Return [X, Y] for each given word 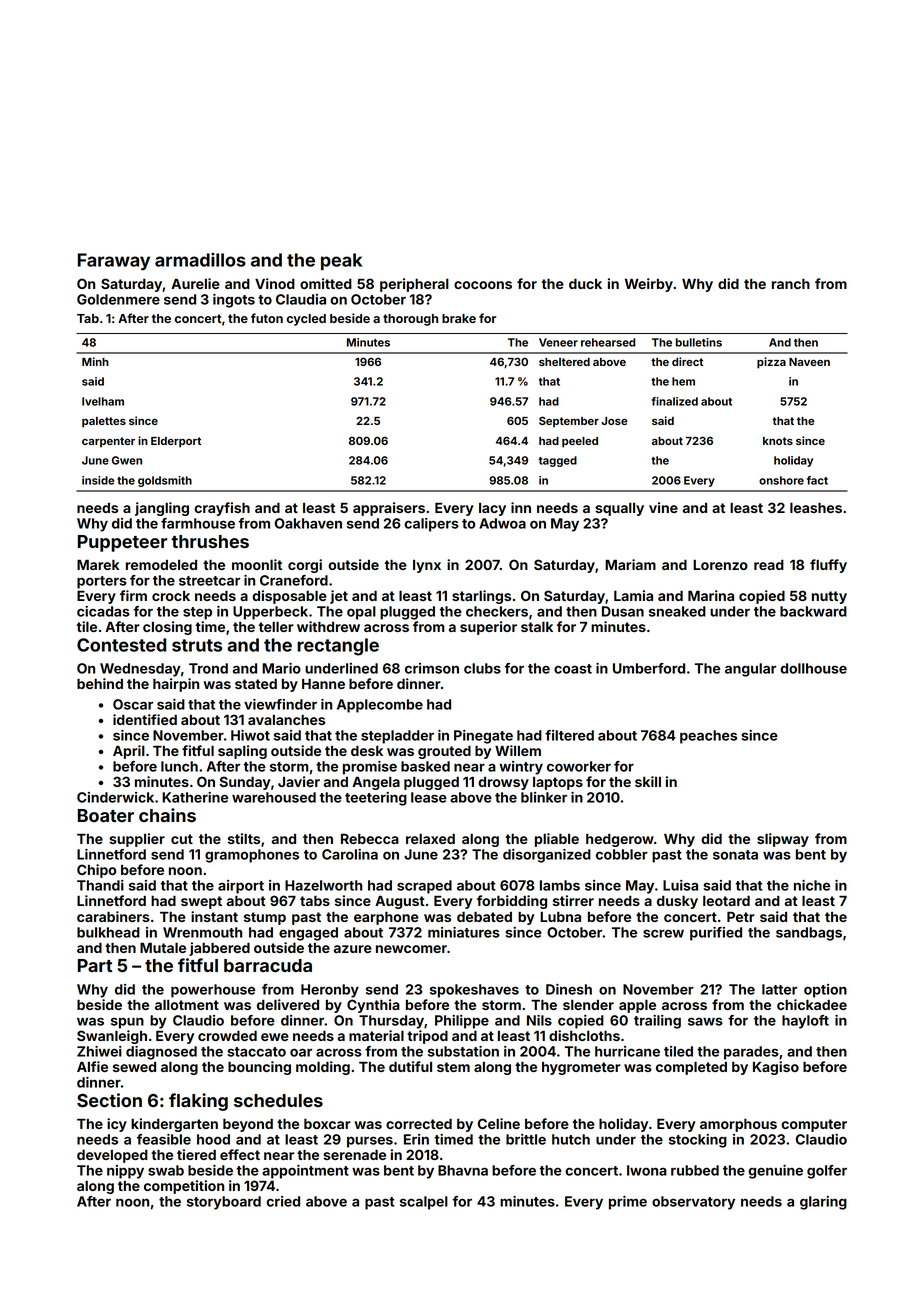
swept [201, 902]
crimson [432, 668]
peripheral [414, 285]
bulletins [699, 342]
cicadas [103, 611]
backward [813, 611]
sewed [134, 1067]
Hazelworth [323, 885]
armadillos [200, 260]
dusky [677, 902]
